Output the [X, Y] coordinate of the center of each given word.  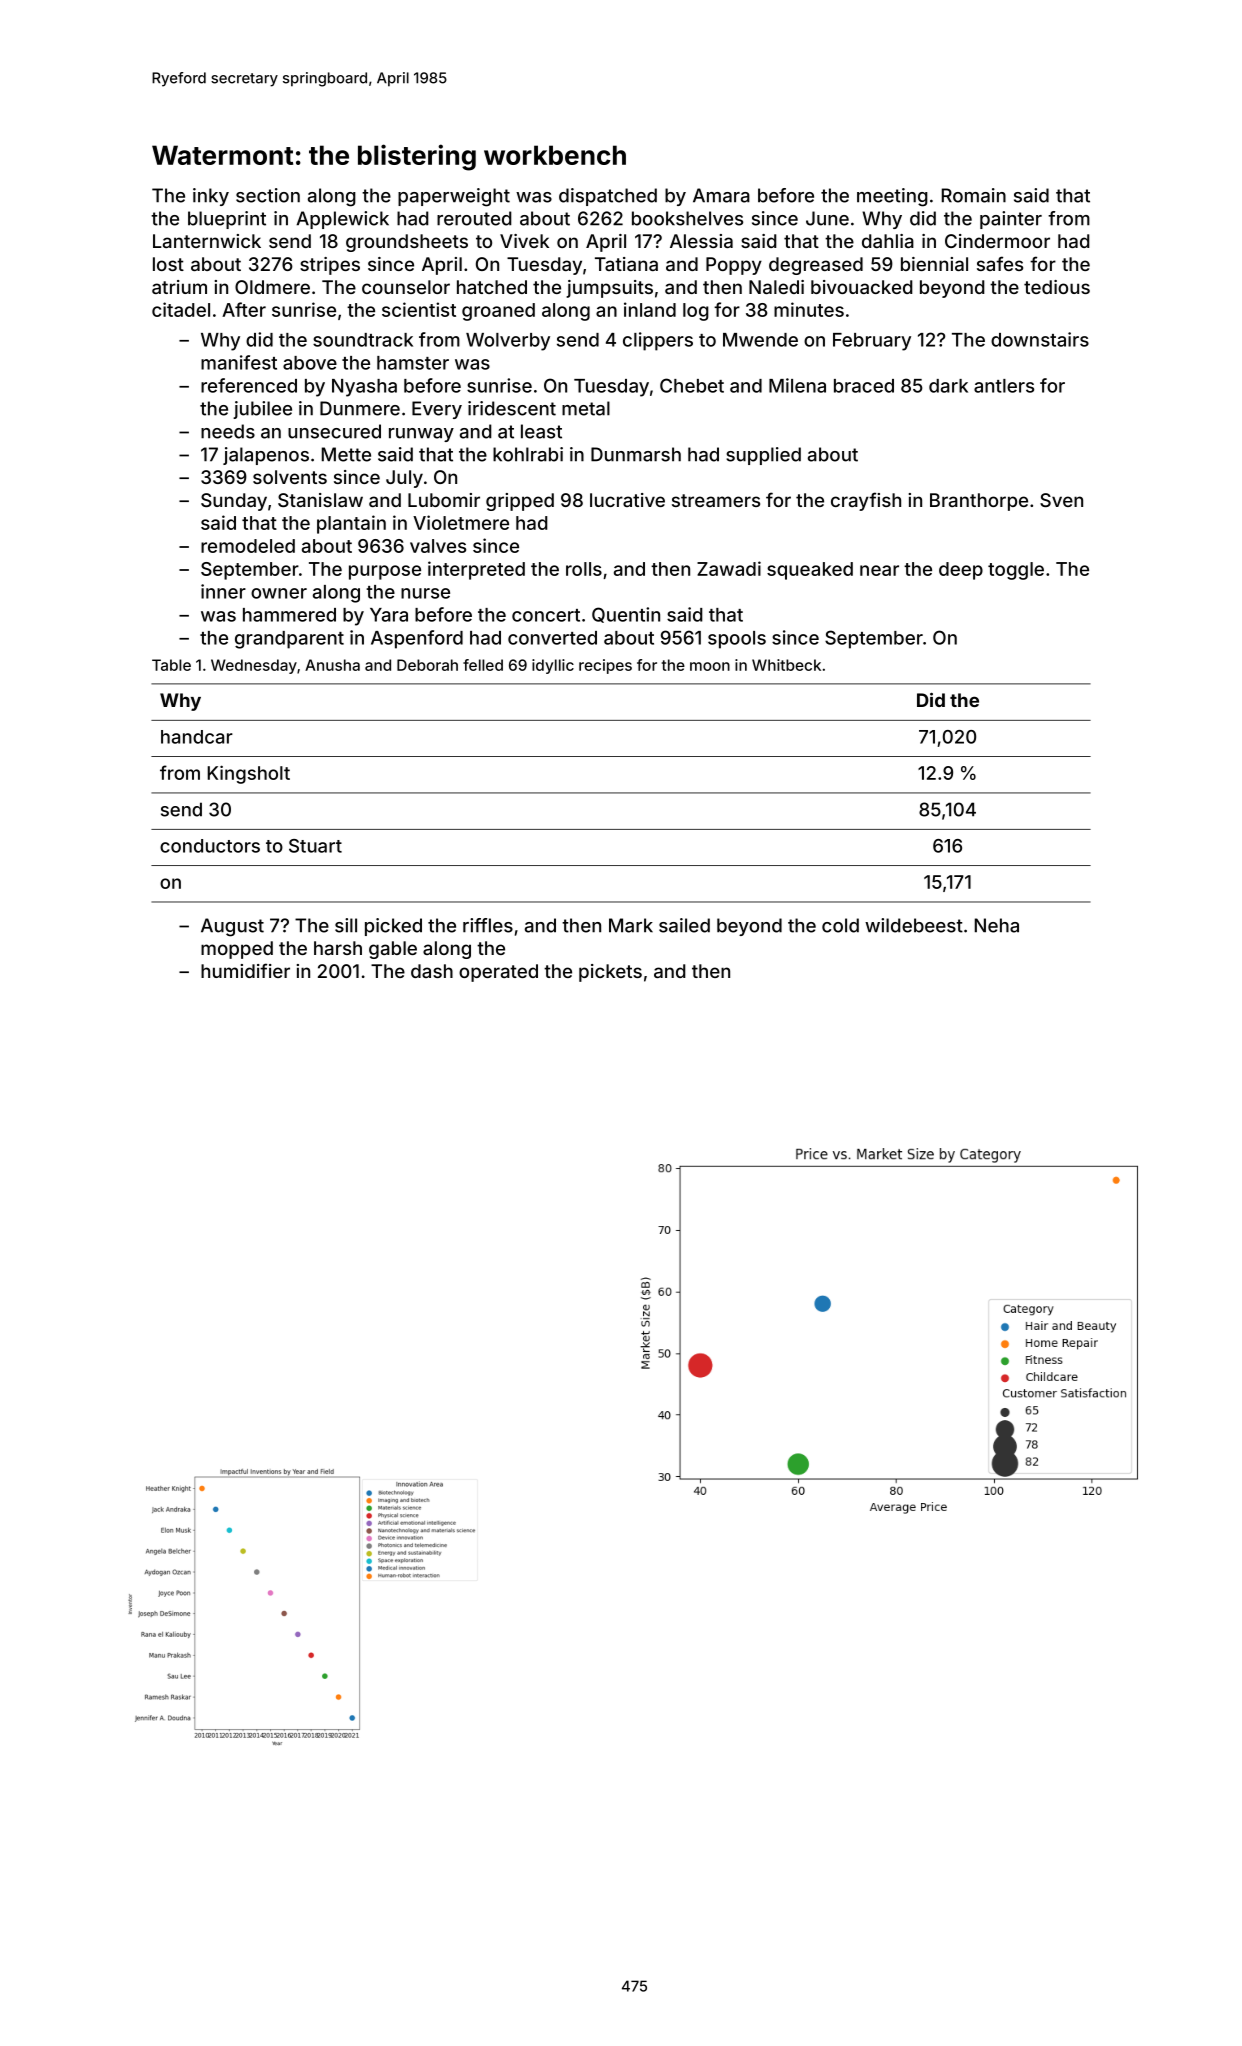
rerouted [474, 218]
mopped [237, 950]
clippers [658, 341]
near [879, 570]
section [268, 195]
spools [737, 640]
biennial [934, 264]
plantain [351, 524]
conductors [210, 846]
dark [948, 386]
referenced [249, 385]
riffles [488, 925]
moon [710, 666]
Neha [997, 925]
